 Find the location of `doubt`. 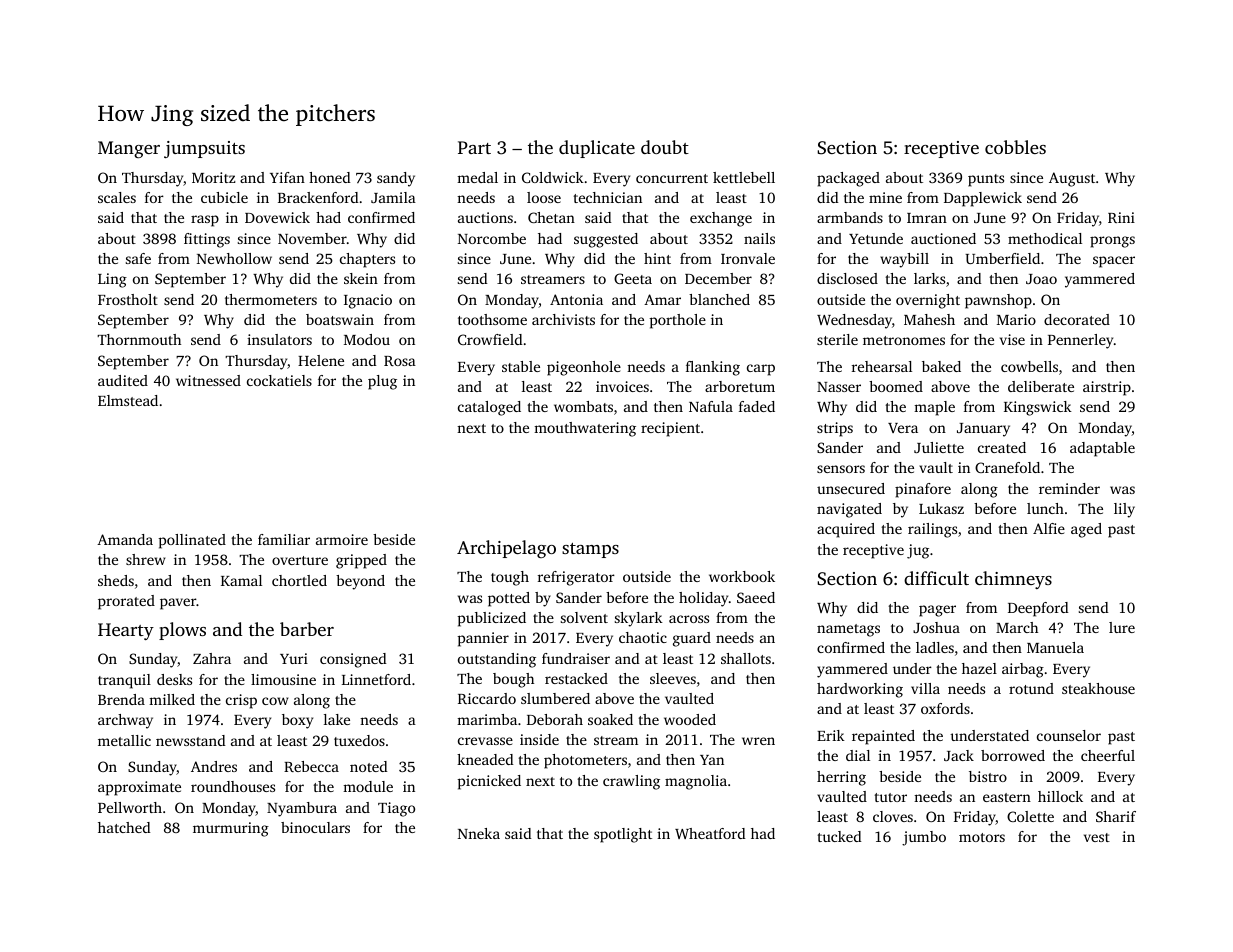

doubt is located at coordinates (665, 147).
